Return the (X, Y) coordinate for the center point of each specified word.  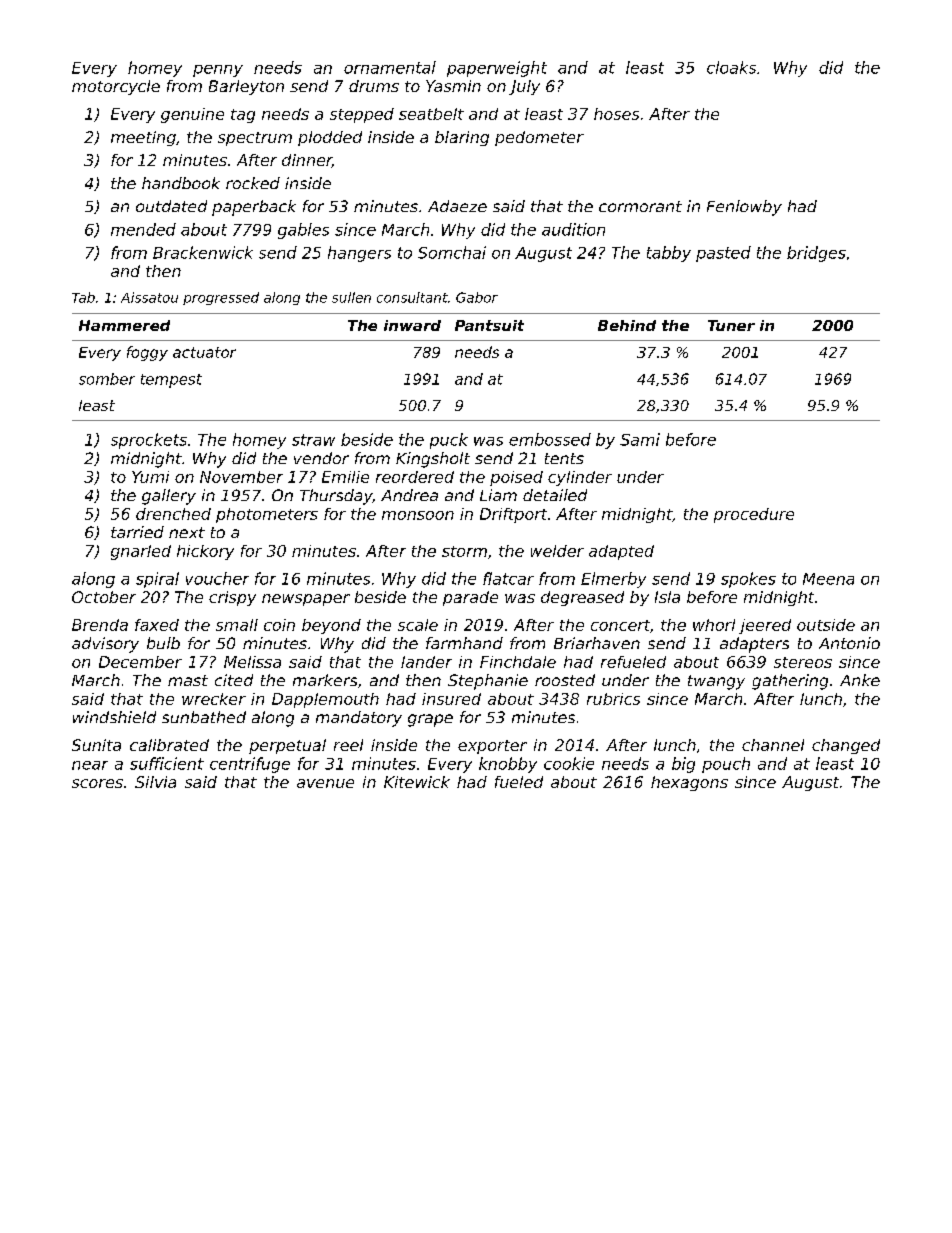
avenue (325, 783)
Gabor (477, 297)
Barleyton (246, 87)
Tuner (731, 325)
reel (348, 745)
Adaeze (457, 206)
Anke (860, 680)
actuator (204, 352)
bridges (816, 254)
